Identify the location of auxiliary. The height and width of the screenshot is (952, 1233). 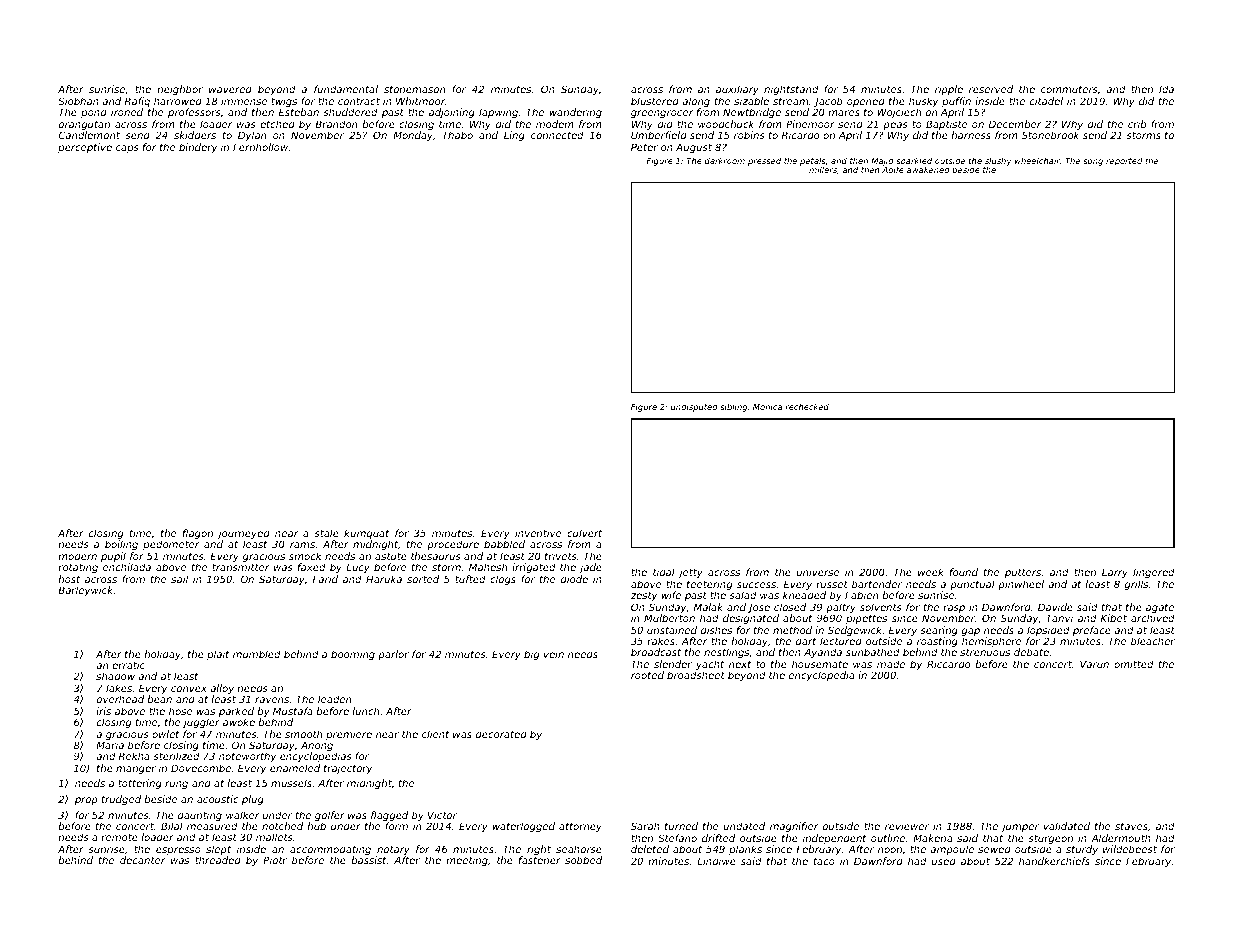
(737, 90).
